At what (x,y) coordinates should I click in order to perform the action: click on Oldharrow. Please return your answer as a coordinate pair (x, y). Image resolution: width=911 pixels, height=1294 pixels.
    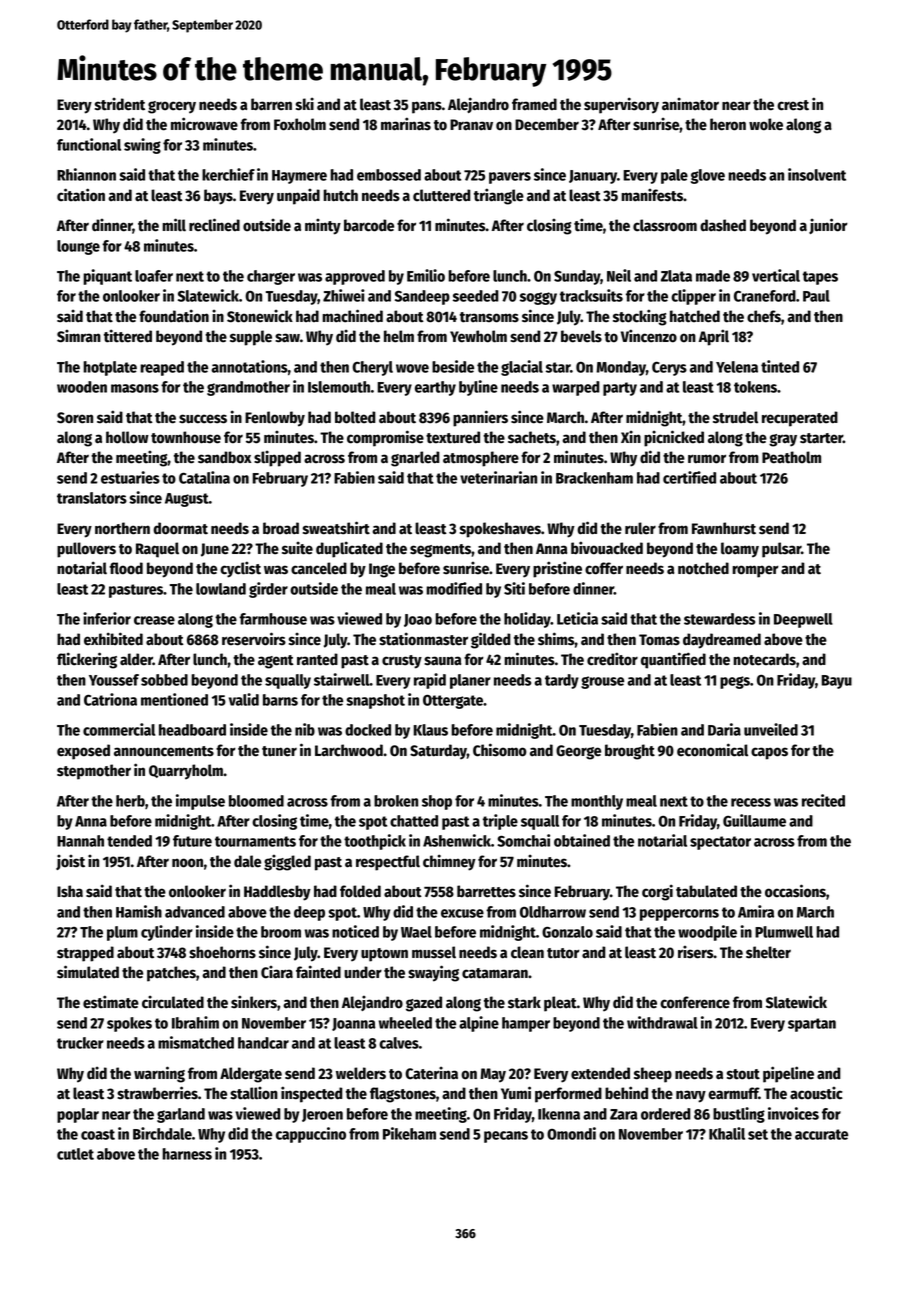
    Looking at the image, I should click on (553, 912).
